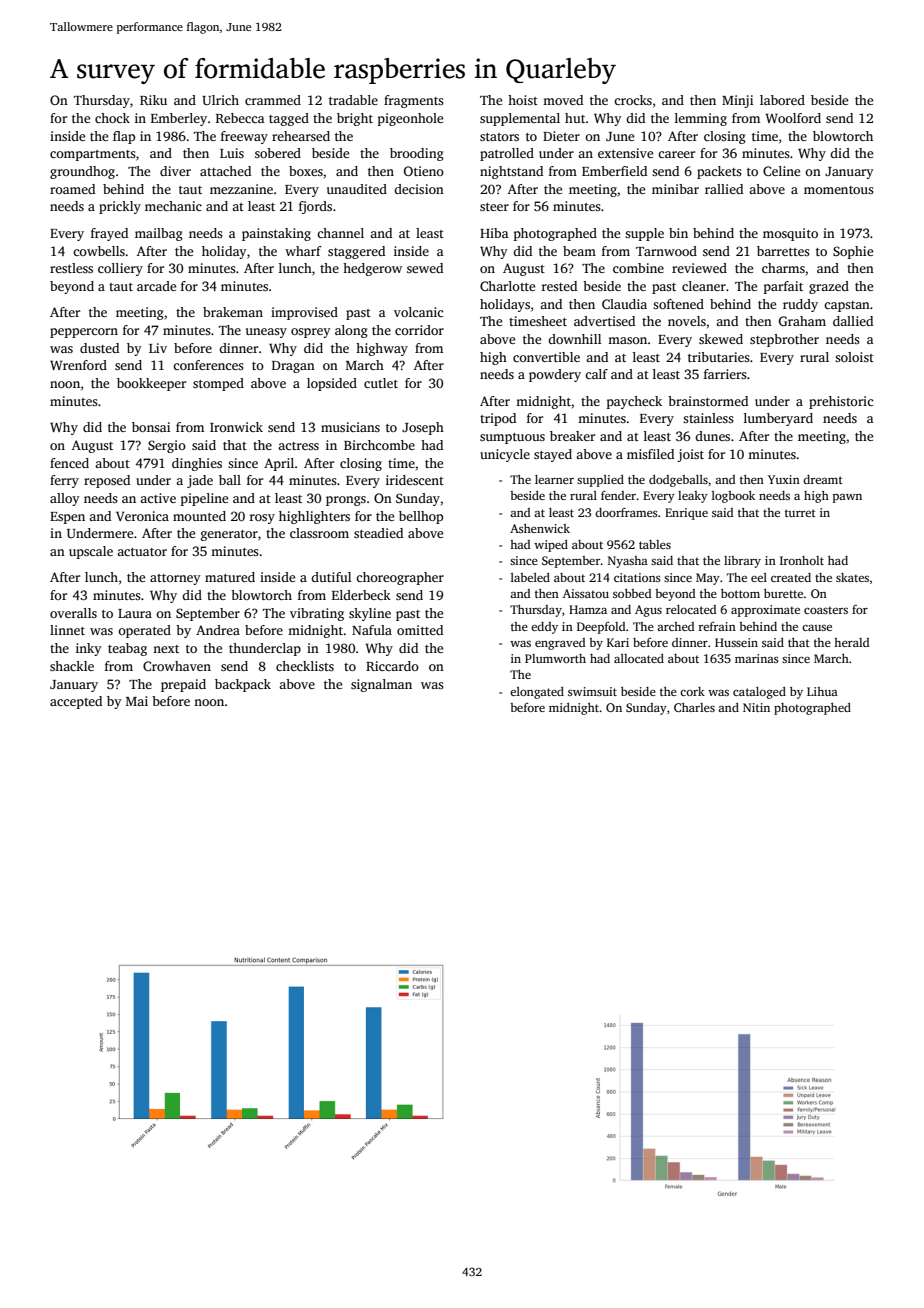 The width and height of the page is (924, 1308). Describe the element at coordinates (839, 190) in the page. I see `momentous` at that location.
